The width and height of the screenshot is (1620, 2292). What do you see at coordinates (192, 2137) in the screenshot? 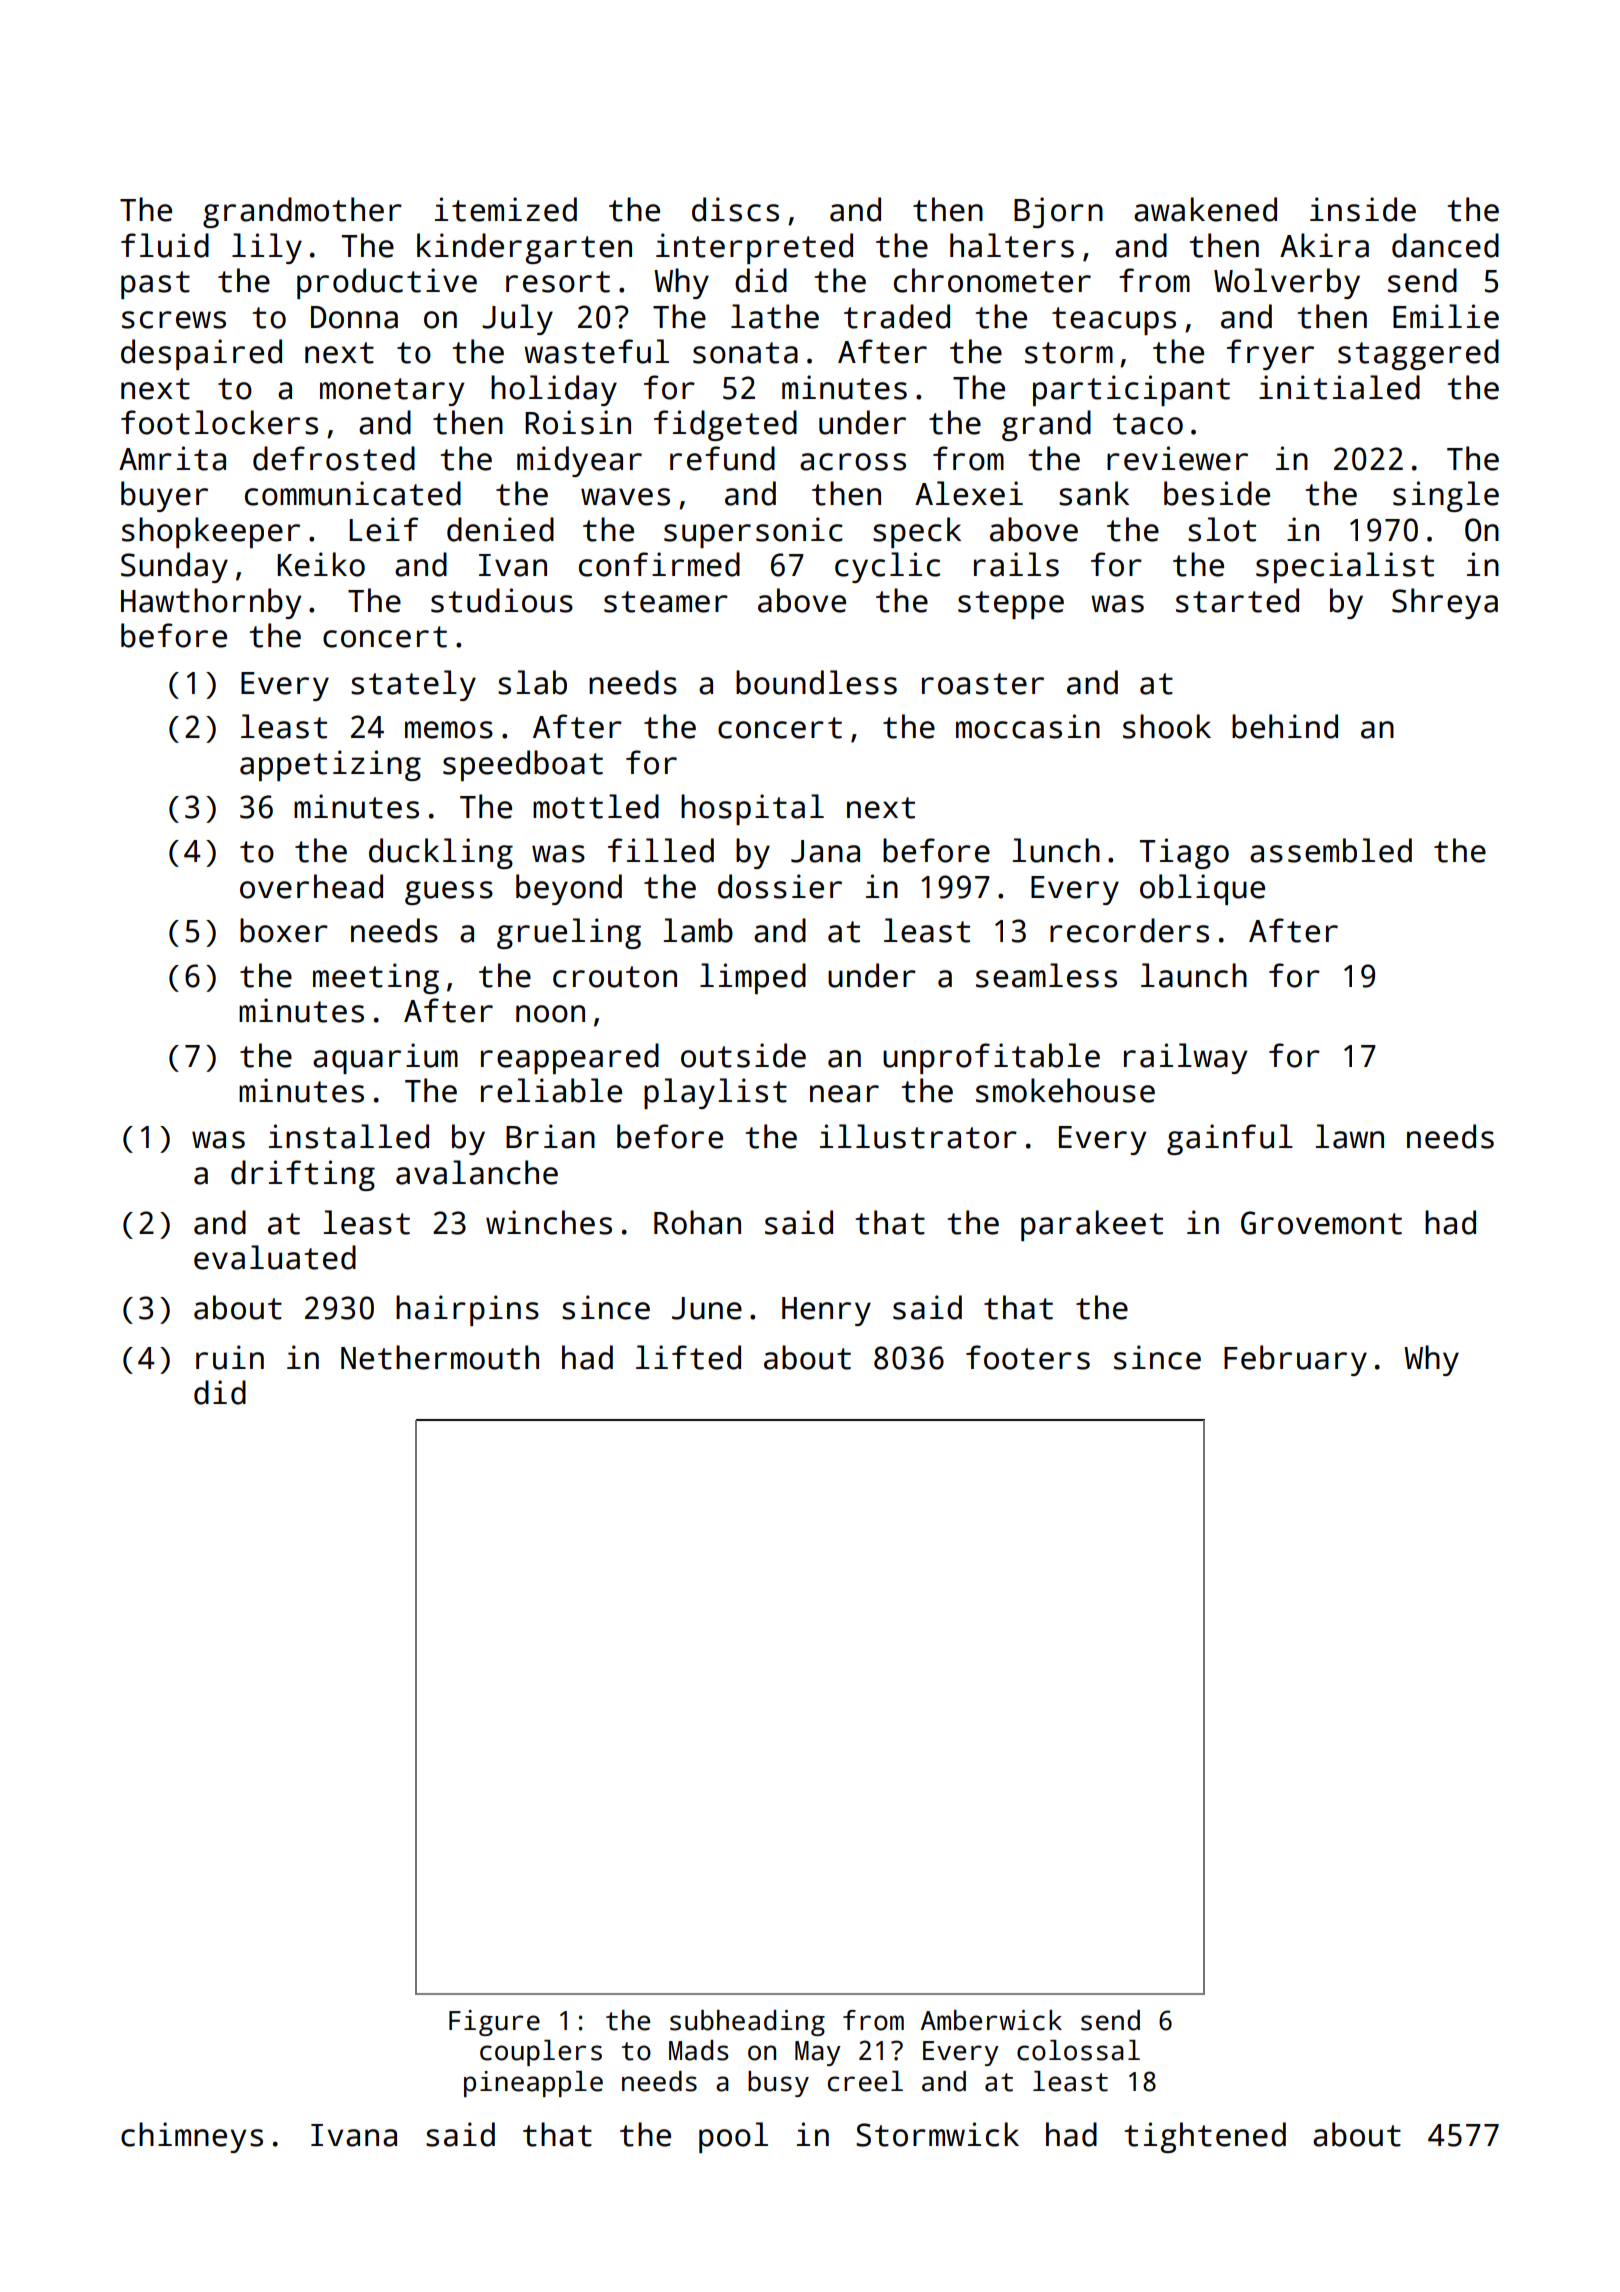
I see `chimneys` at bounding box center [192, 2137].
